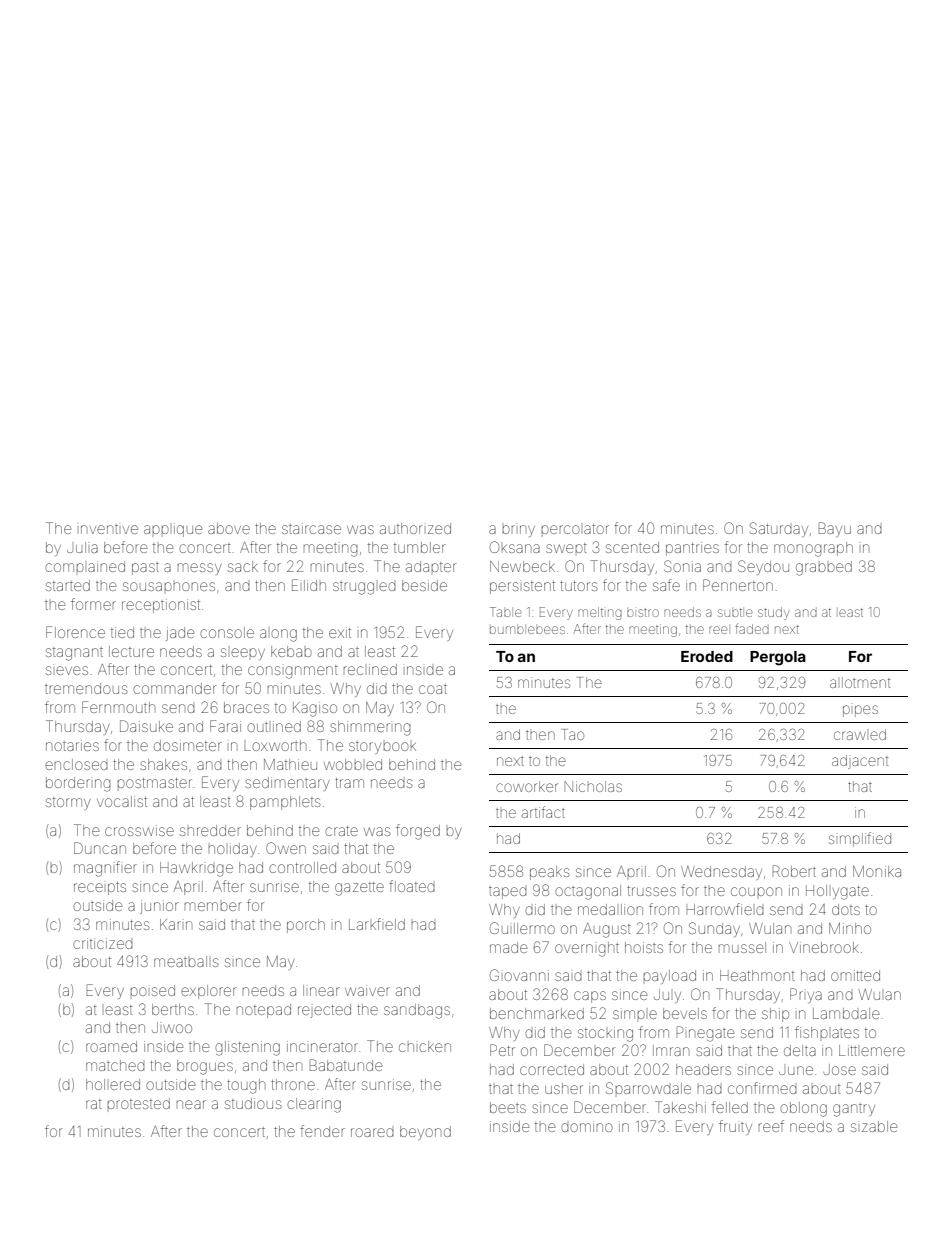 This image has width=952, height=1233. What do you see at coordinates (196, 869) in the image?
I see `Hawkridge` at bounding box center [196, 869].
